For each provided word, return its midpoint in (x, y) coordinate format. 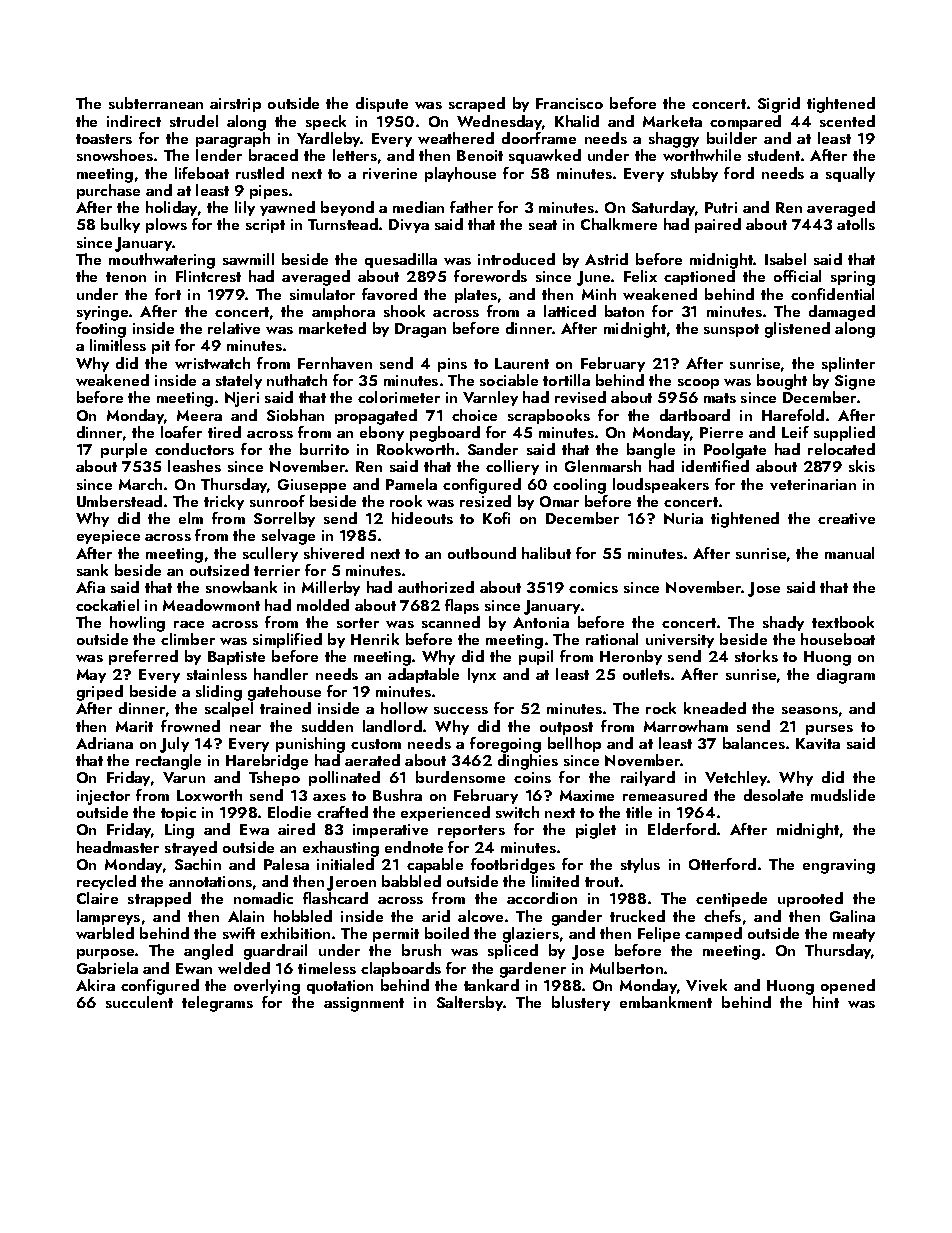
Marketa (672, 121)
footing (101, 330)
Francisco (569, 103)
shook (404, 311)
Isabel (785, 259)
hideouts (422, 518)
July (174, 745)
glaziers (531, 935)
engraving (839, 866)
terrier (277, 570)
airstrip (235, 105)
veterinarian (813, 484)
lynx (482, 675)
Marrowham (686, 726)
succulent (139, 1002)
